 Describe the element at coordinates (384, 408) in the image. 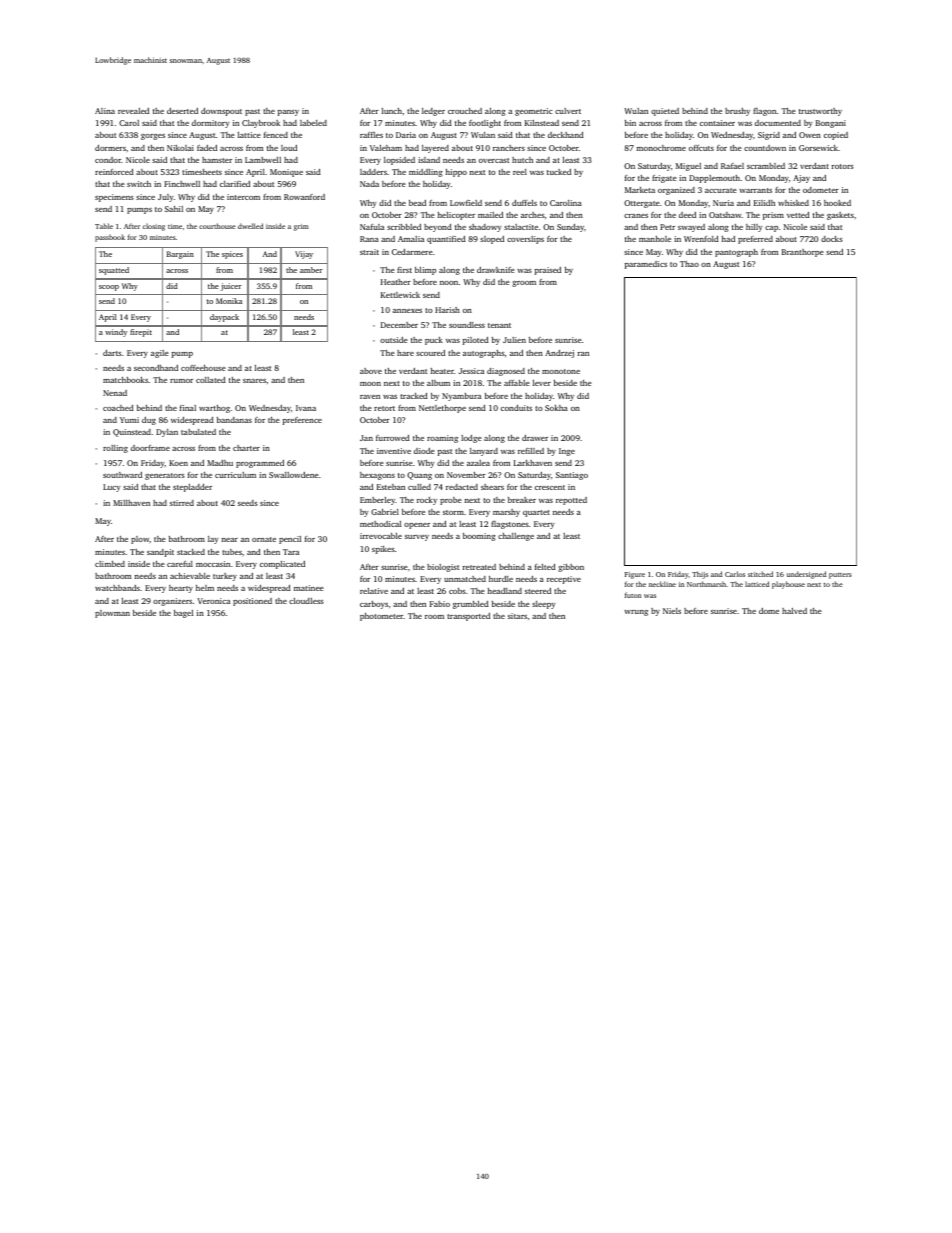

I see `retort` at that location.
